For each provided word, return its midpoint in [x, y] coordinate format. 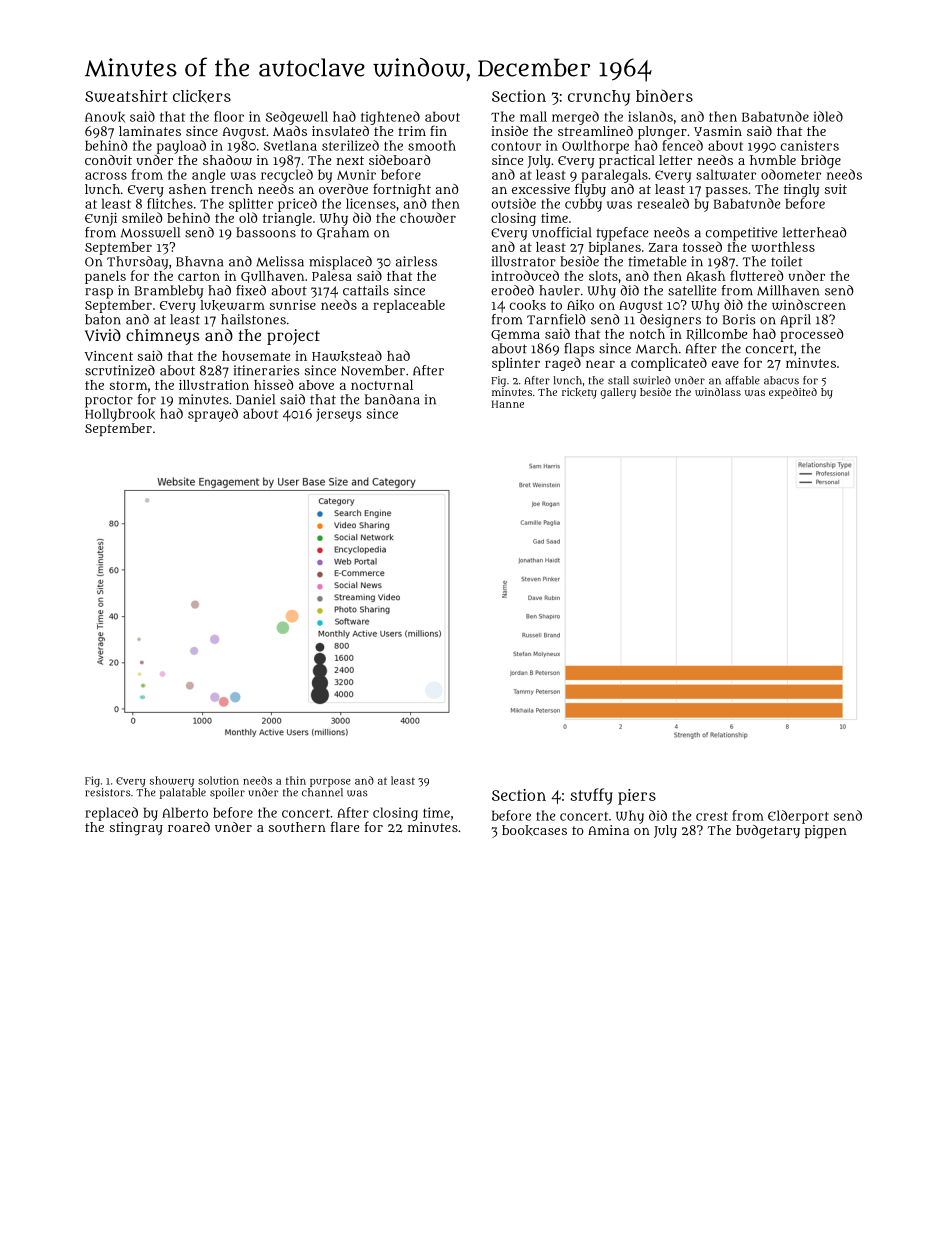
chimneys [162, 337]
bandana [392, 399]
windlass [718, 392]
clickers [202, 96]
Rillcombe [716, 335]
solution [218, 780]
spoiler [227, 793]
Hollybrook [120, 415]
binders [664, 95]
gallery [618, 393]
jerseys [339, 415]
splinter [516, 364]
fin [438, 130]
